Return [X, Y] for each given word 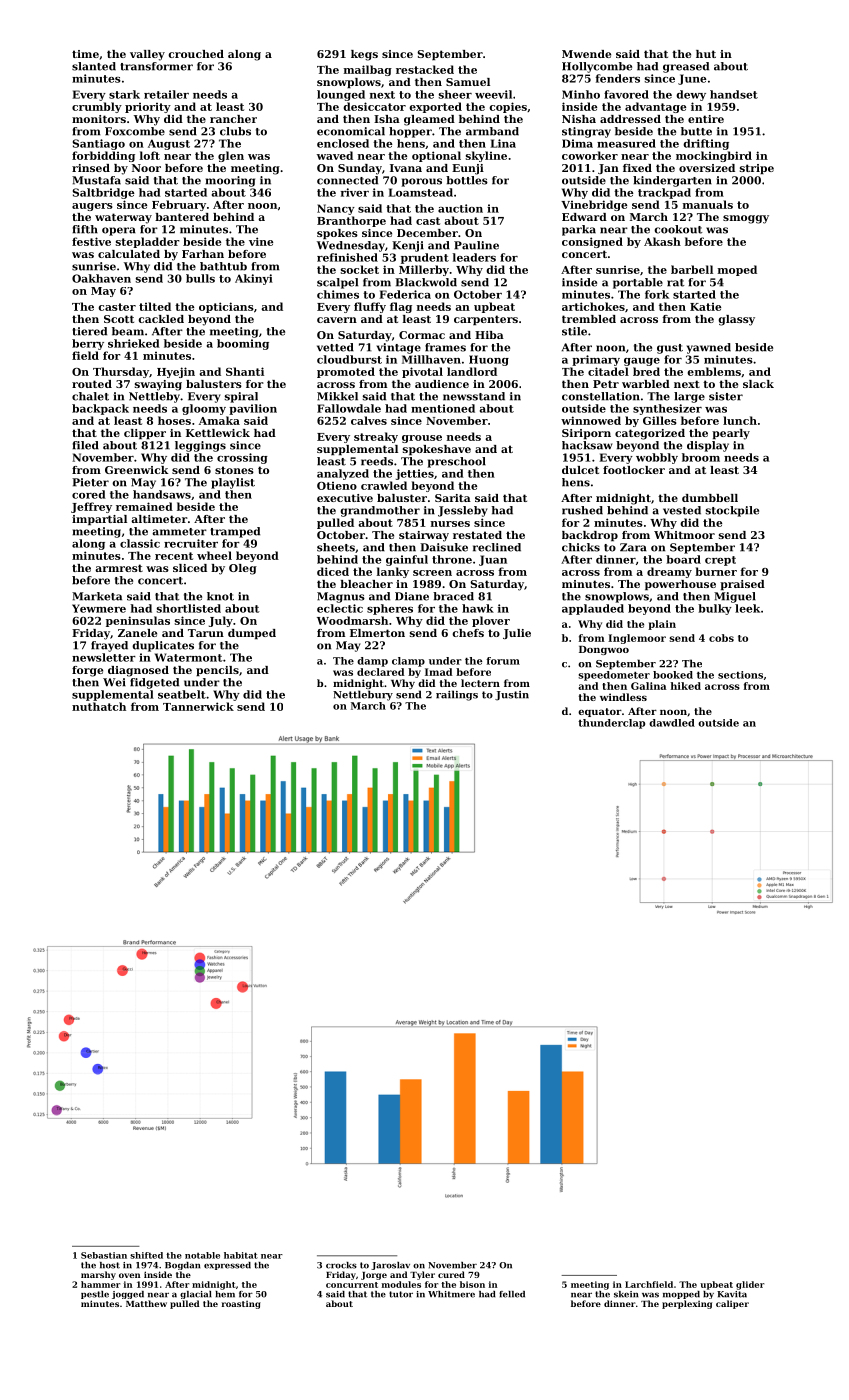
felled [512, 1294]
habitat [241, 1255]
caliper [732, 1304]
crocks [341, 1265]
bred [646, 371]
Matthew [146, 1303]
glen [231, 156]
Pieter [90, 482]
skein [626, 1294]
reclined [497, 547]
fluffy [370, 307]
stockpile [732, 511]
